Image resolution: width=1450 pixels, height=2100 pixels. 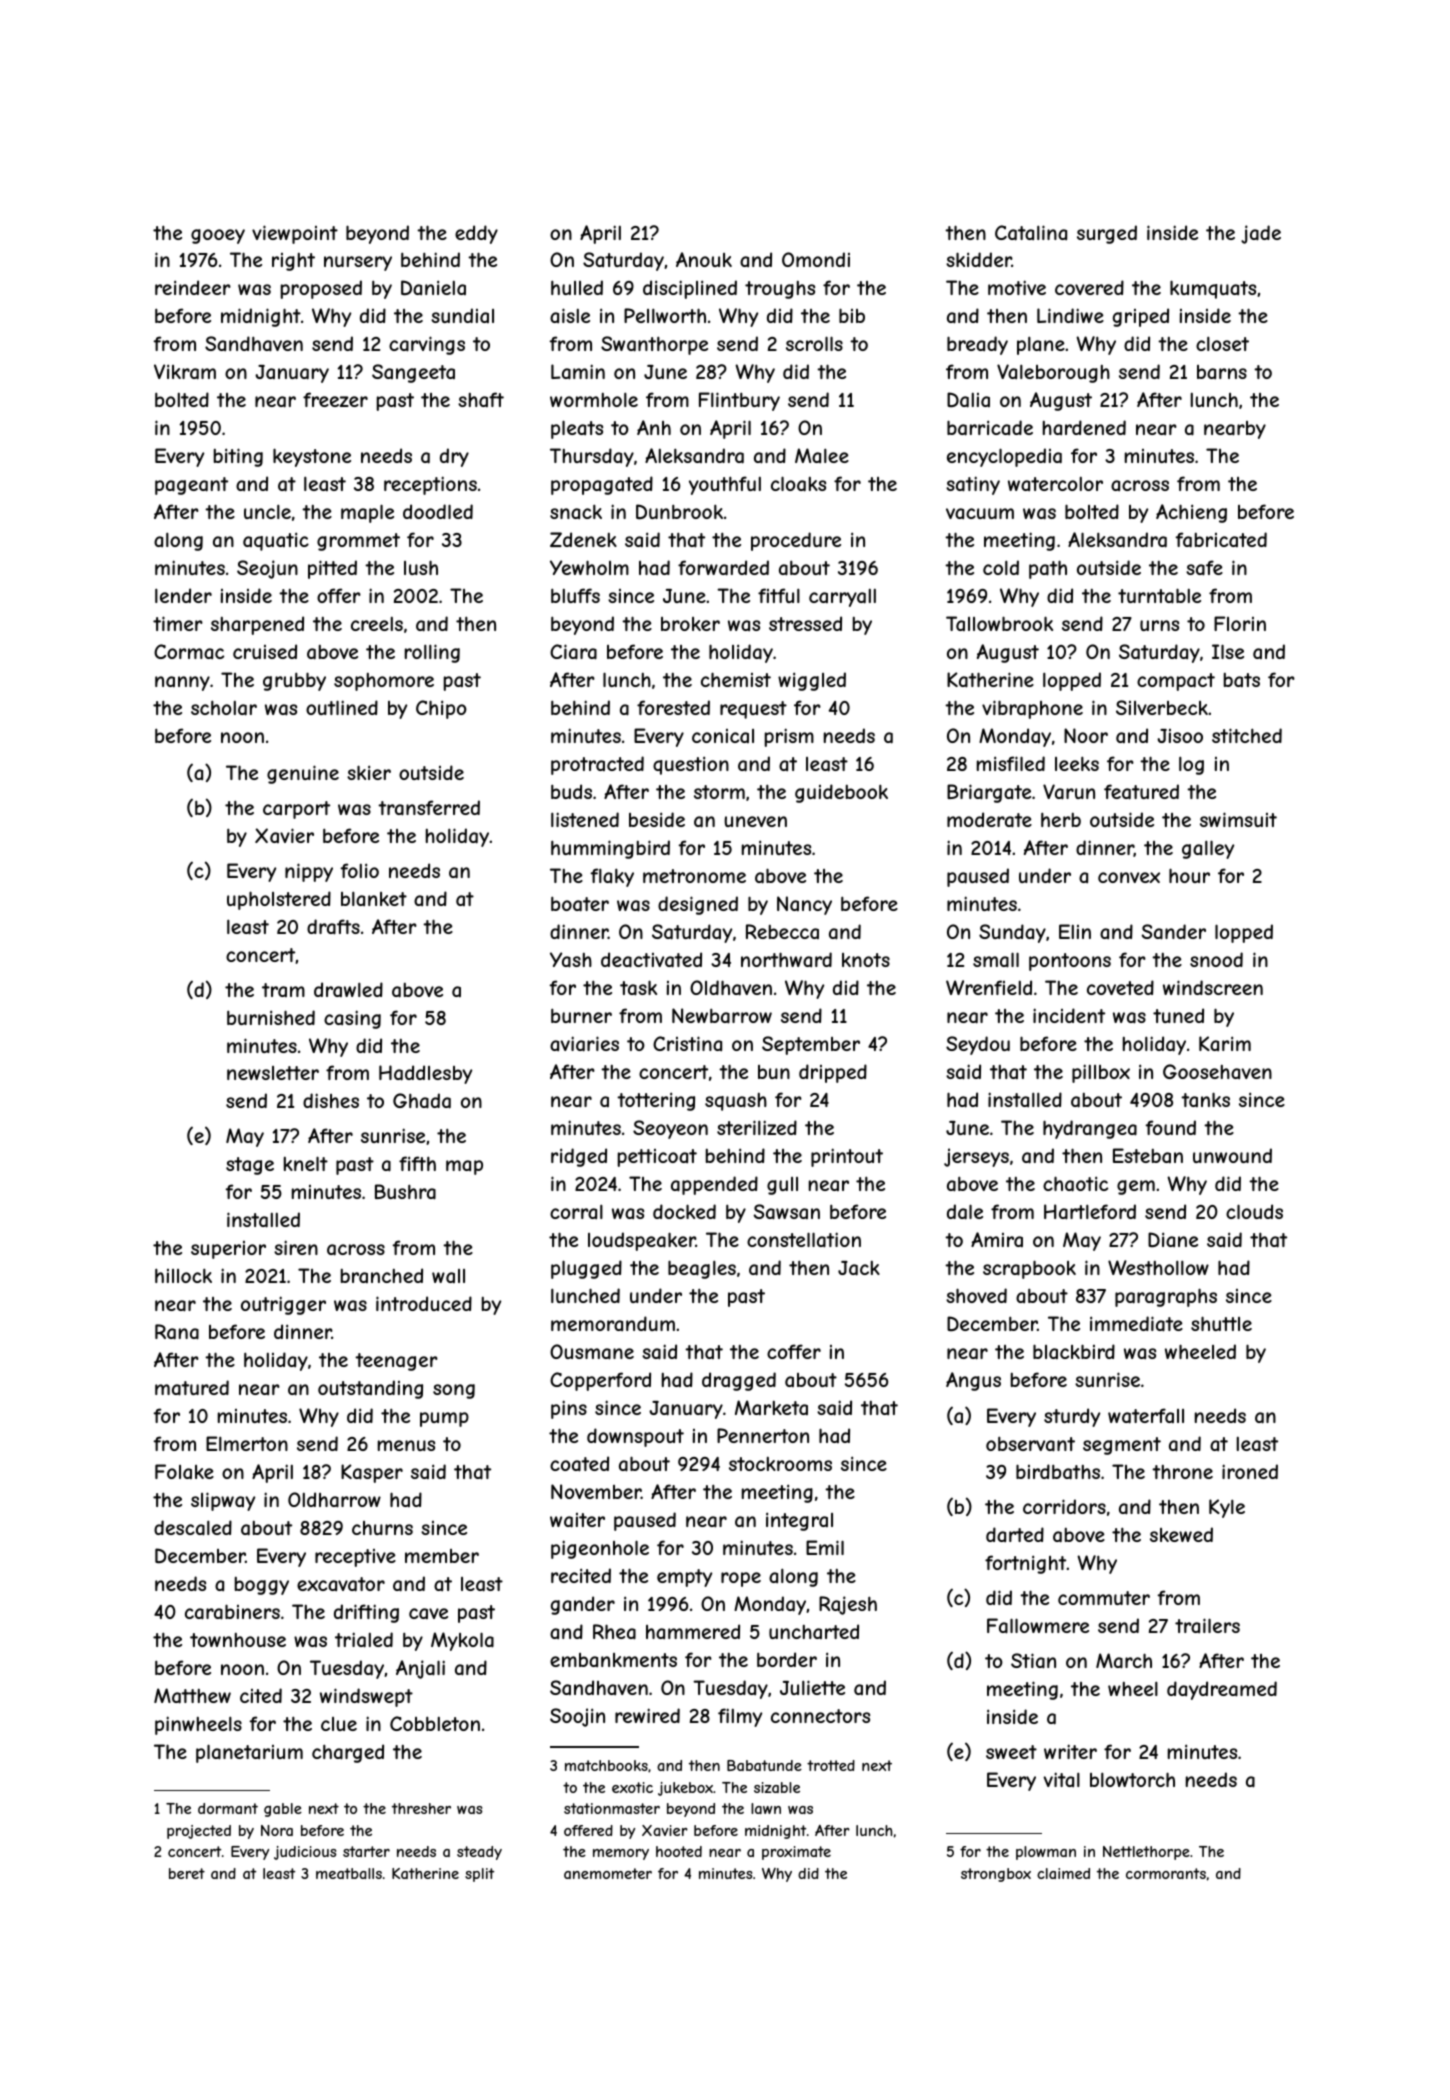 I want to click on hillock, so click(x=183, y=1275).
